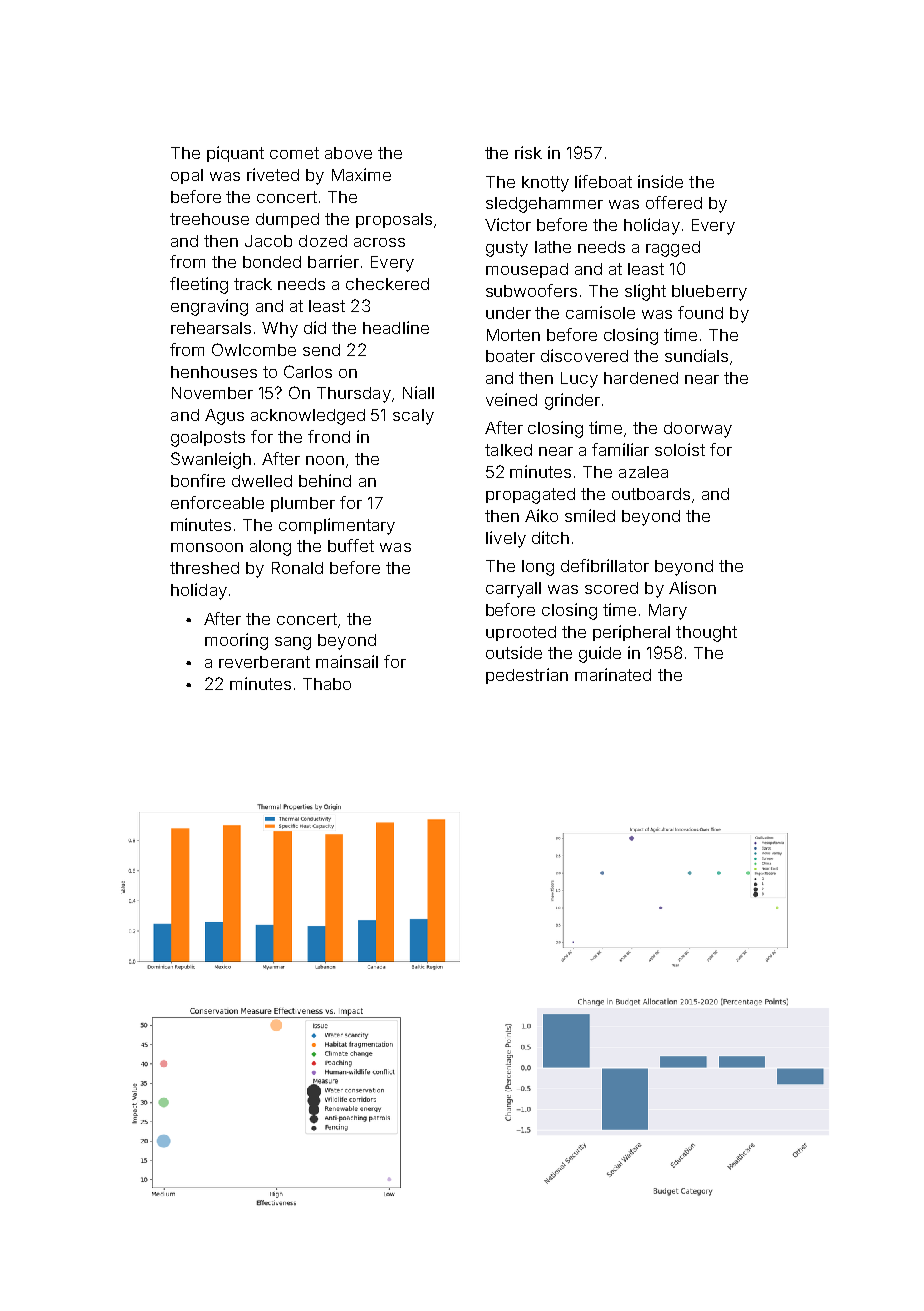 This screenshot has height=1311, width=924. What do you see at coordinates (387, 284) in the screenshot?
I see `checkered` at bounding box center [387, 284].
